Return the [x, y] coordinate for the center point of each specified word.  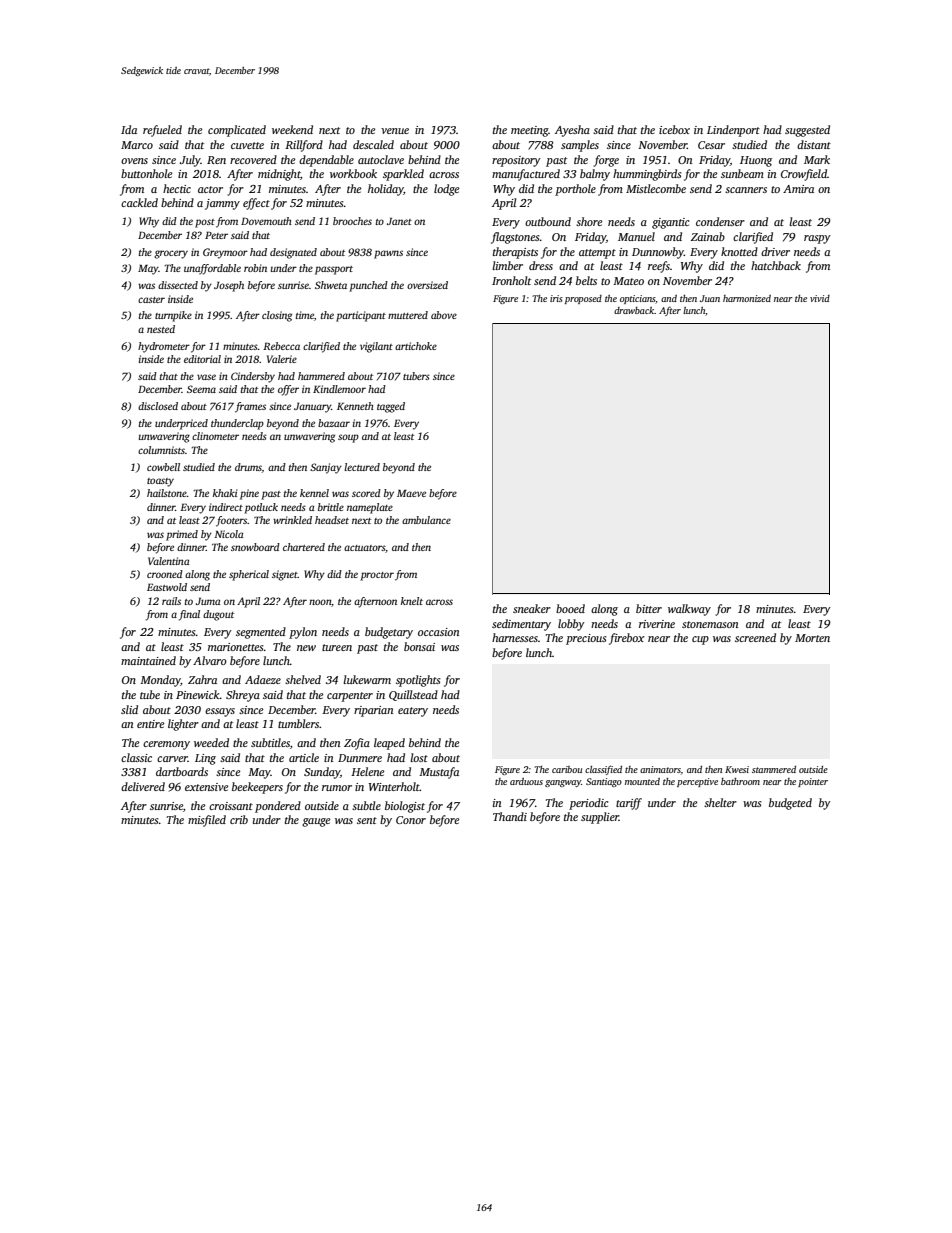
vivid [820, 298]
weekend [292, 129]
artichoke [416, 346]
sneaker [532, 608]
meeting [530, 131]
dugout [218, 615]
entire [150, 724]
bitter [649, 608]
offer [288, 390]
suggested [807, 131]
